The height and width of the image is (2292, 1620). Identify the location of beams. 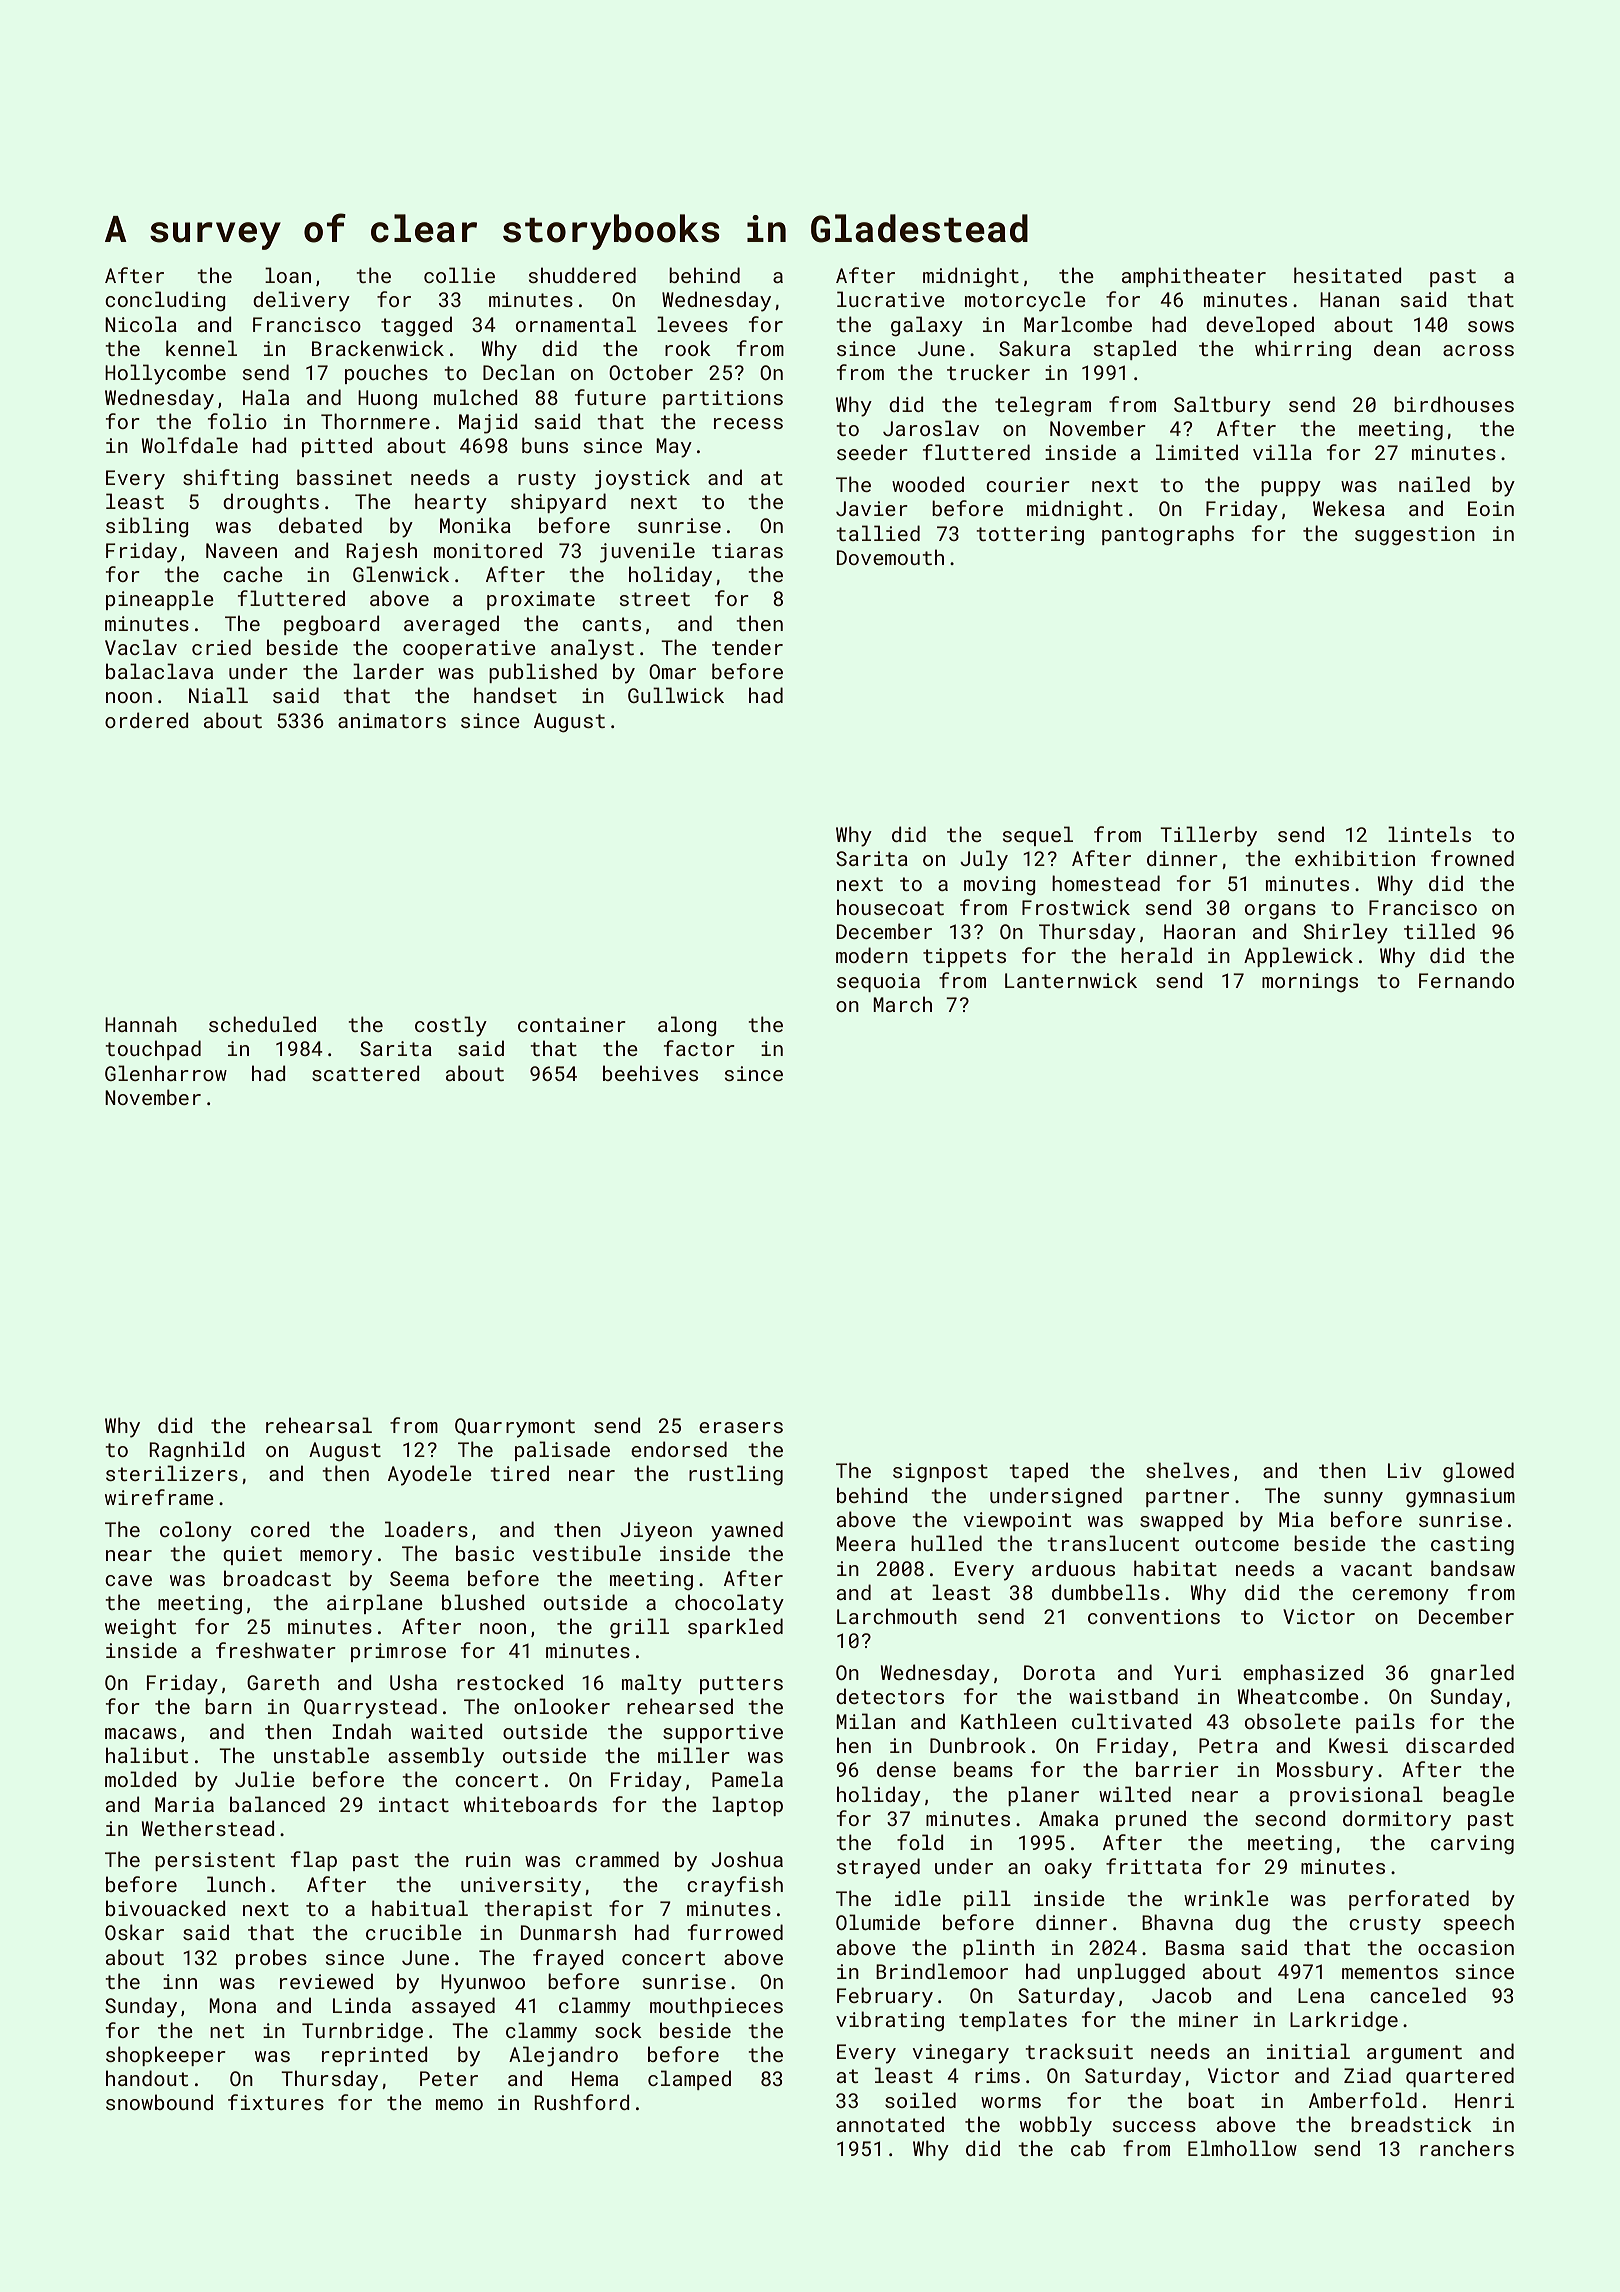
(983, 1769).
